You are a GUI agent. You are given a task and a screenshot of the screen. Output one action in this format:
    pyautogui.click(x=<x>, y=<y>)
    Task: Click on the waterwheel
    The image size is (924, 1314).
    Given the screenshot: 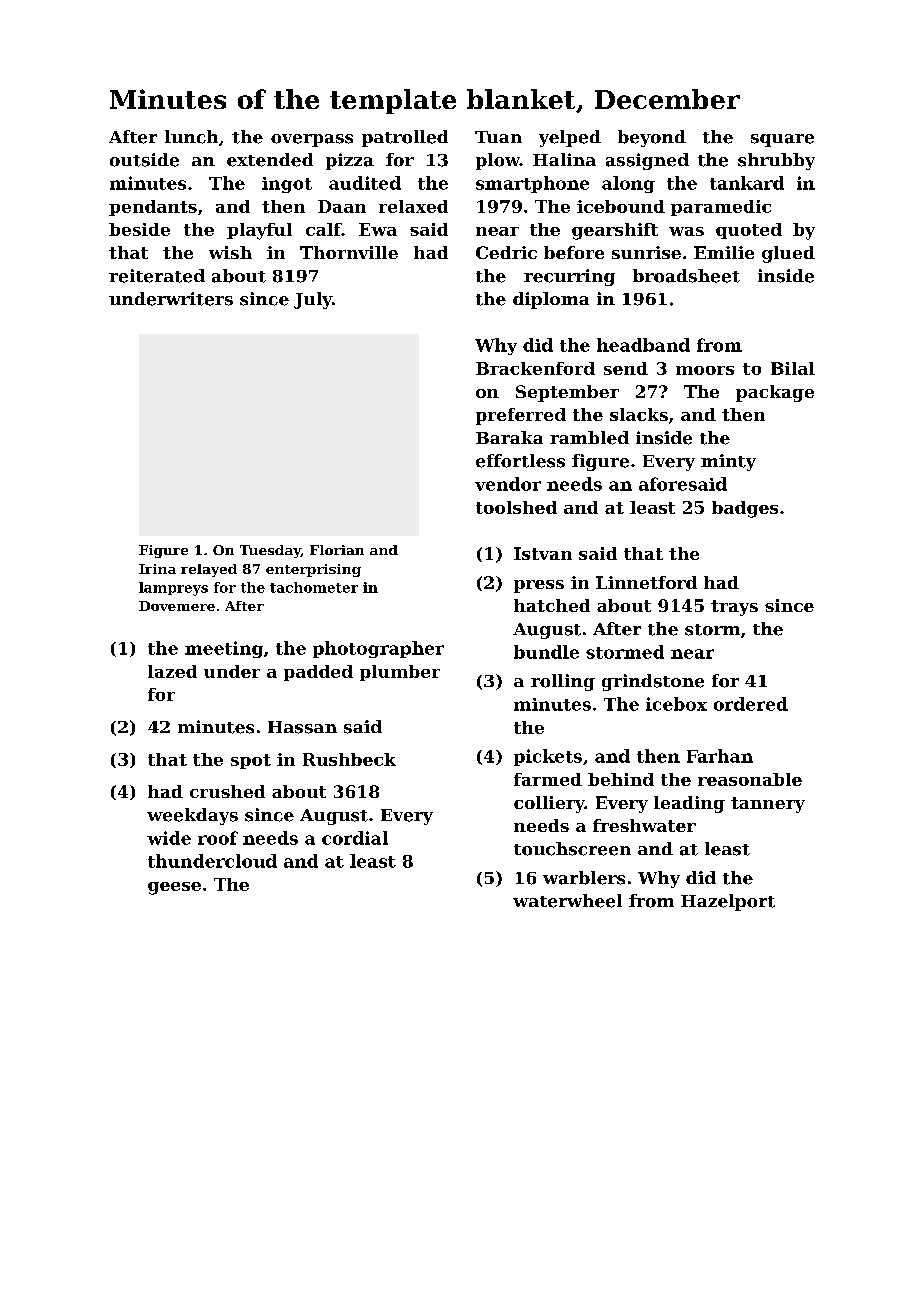 What is the action you would take?
    pyautogui.click(x=567, y=901)
